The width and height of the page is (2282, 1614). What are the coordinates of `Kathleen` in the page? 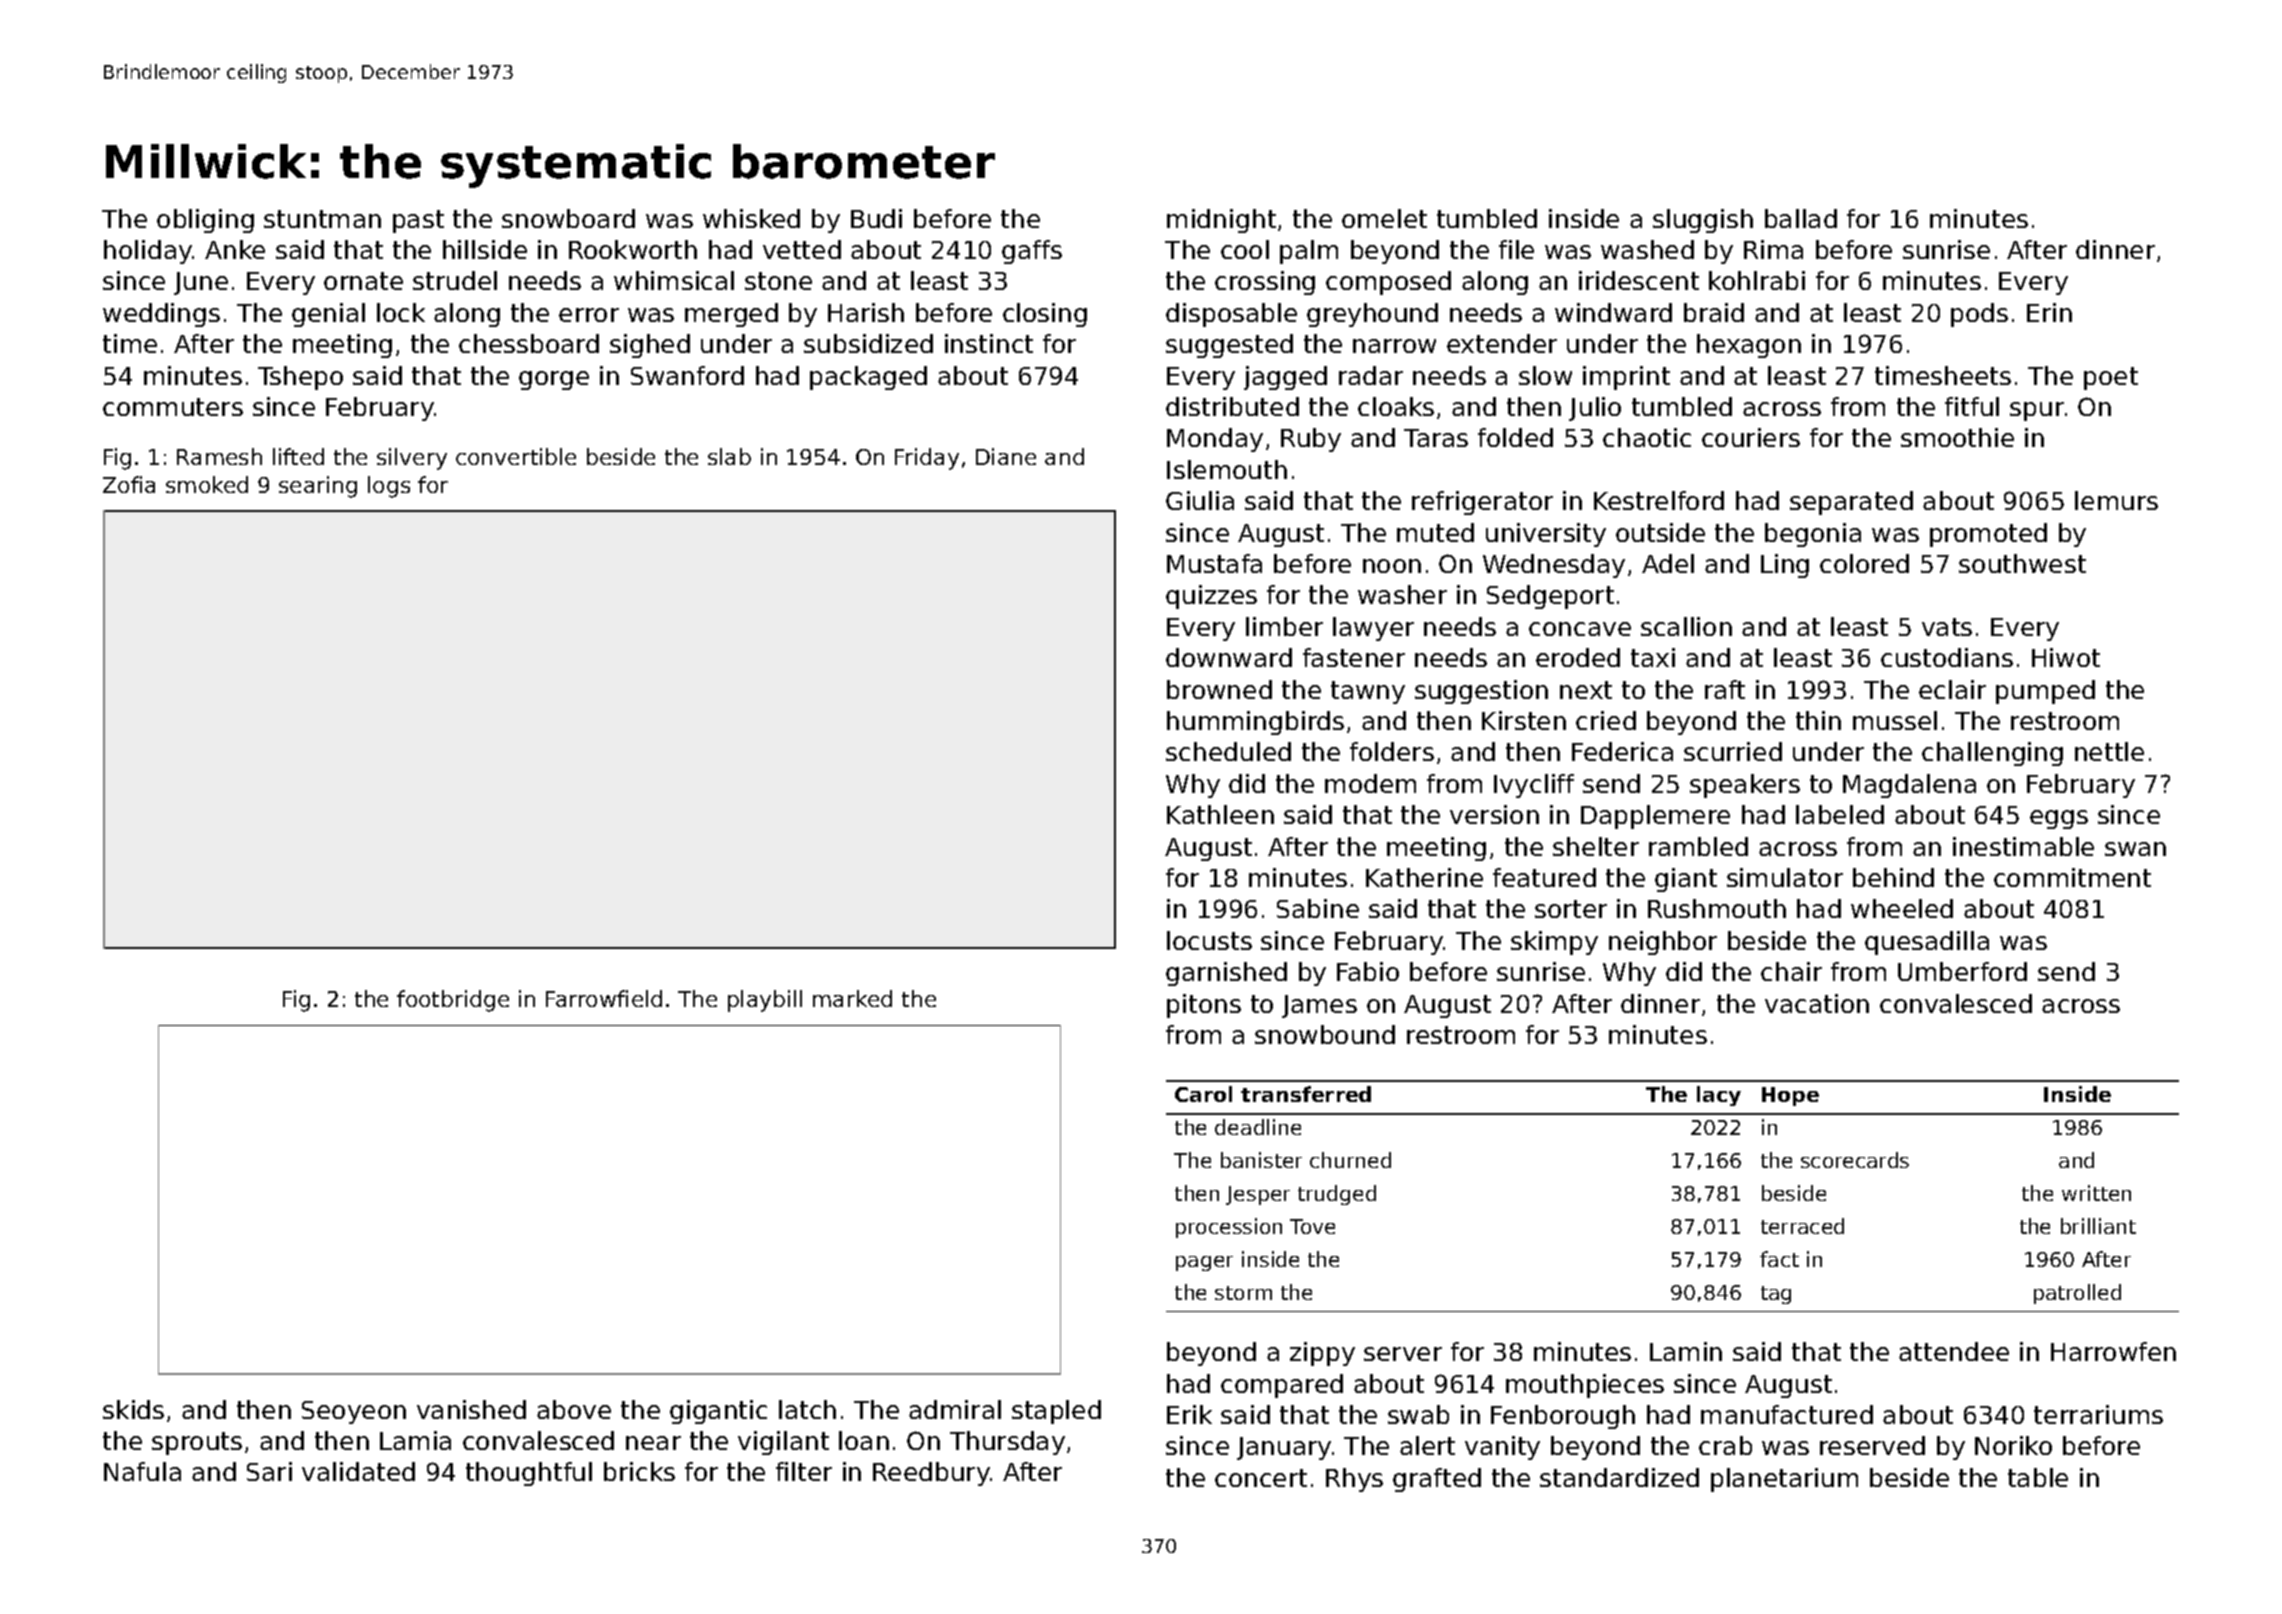 It's located at (1220, 814).
